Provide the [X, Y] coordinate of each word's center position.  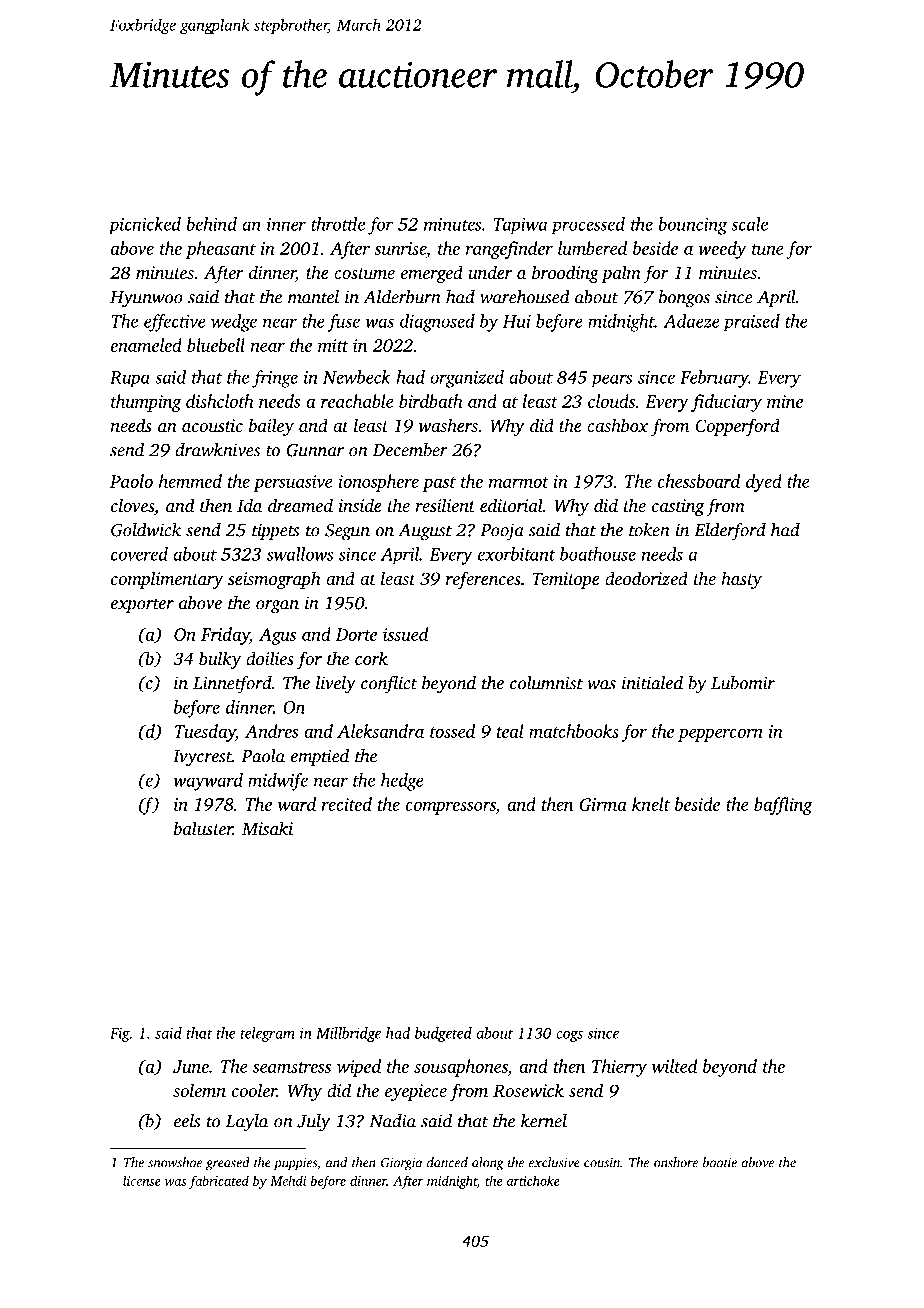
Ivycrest [202, 758]
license [142, 1180]
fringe [275, 379]
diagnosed [437, 323]
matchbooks [574, 731]
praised [751, 323]
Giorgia [401, 1164]
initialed [652, 683]
